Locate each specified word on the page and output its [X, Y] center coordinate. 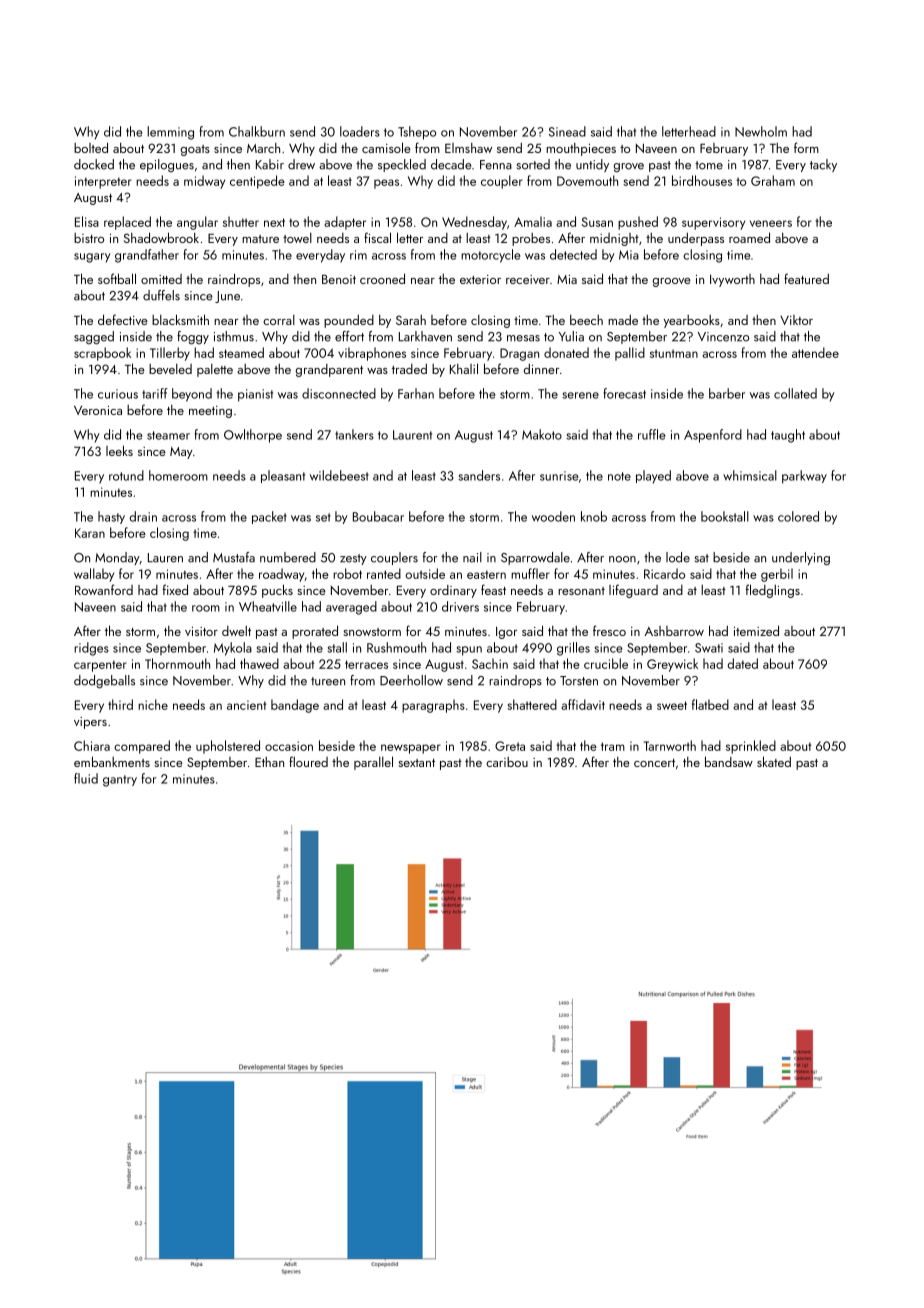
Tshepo [417, 133]
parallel [373, 763]
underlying [801, 558]
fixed [175, 589]
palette [215, 370]
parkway [804, 477]
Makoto [542, 434]
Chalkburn [257, 131]
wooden [553, 516]
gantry [120, 781]
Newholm [761, 131]
